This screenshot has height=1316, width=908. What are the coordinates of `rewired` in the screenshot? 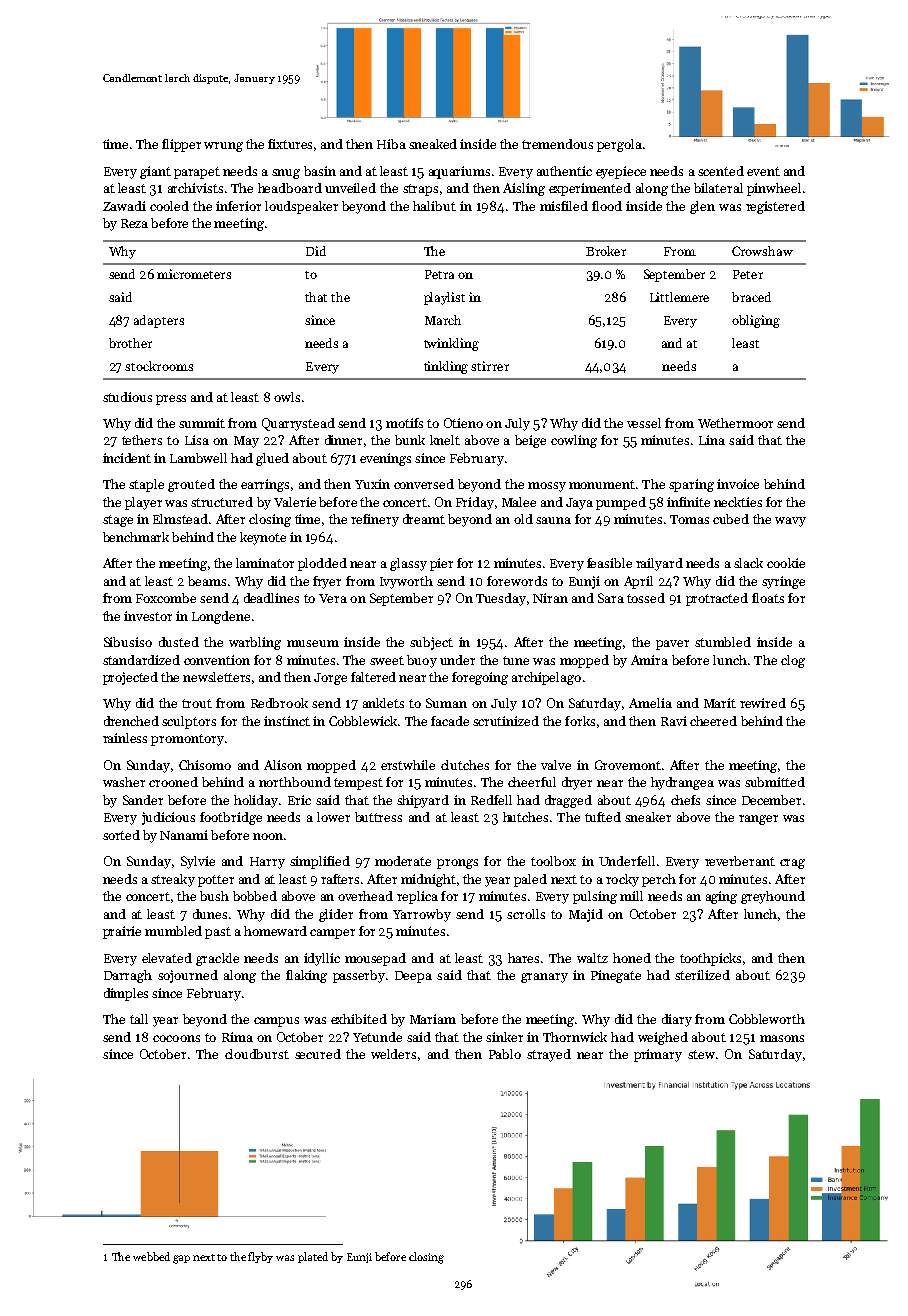 It's located at (763, 703).
